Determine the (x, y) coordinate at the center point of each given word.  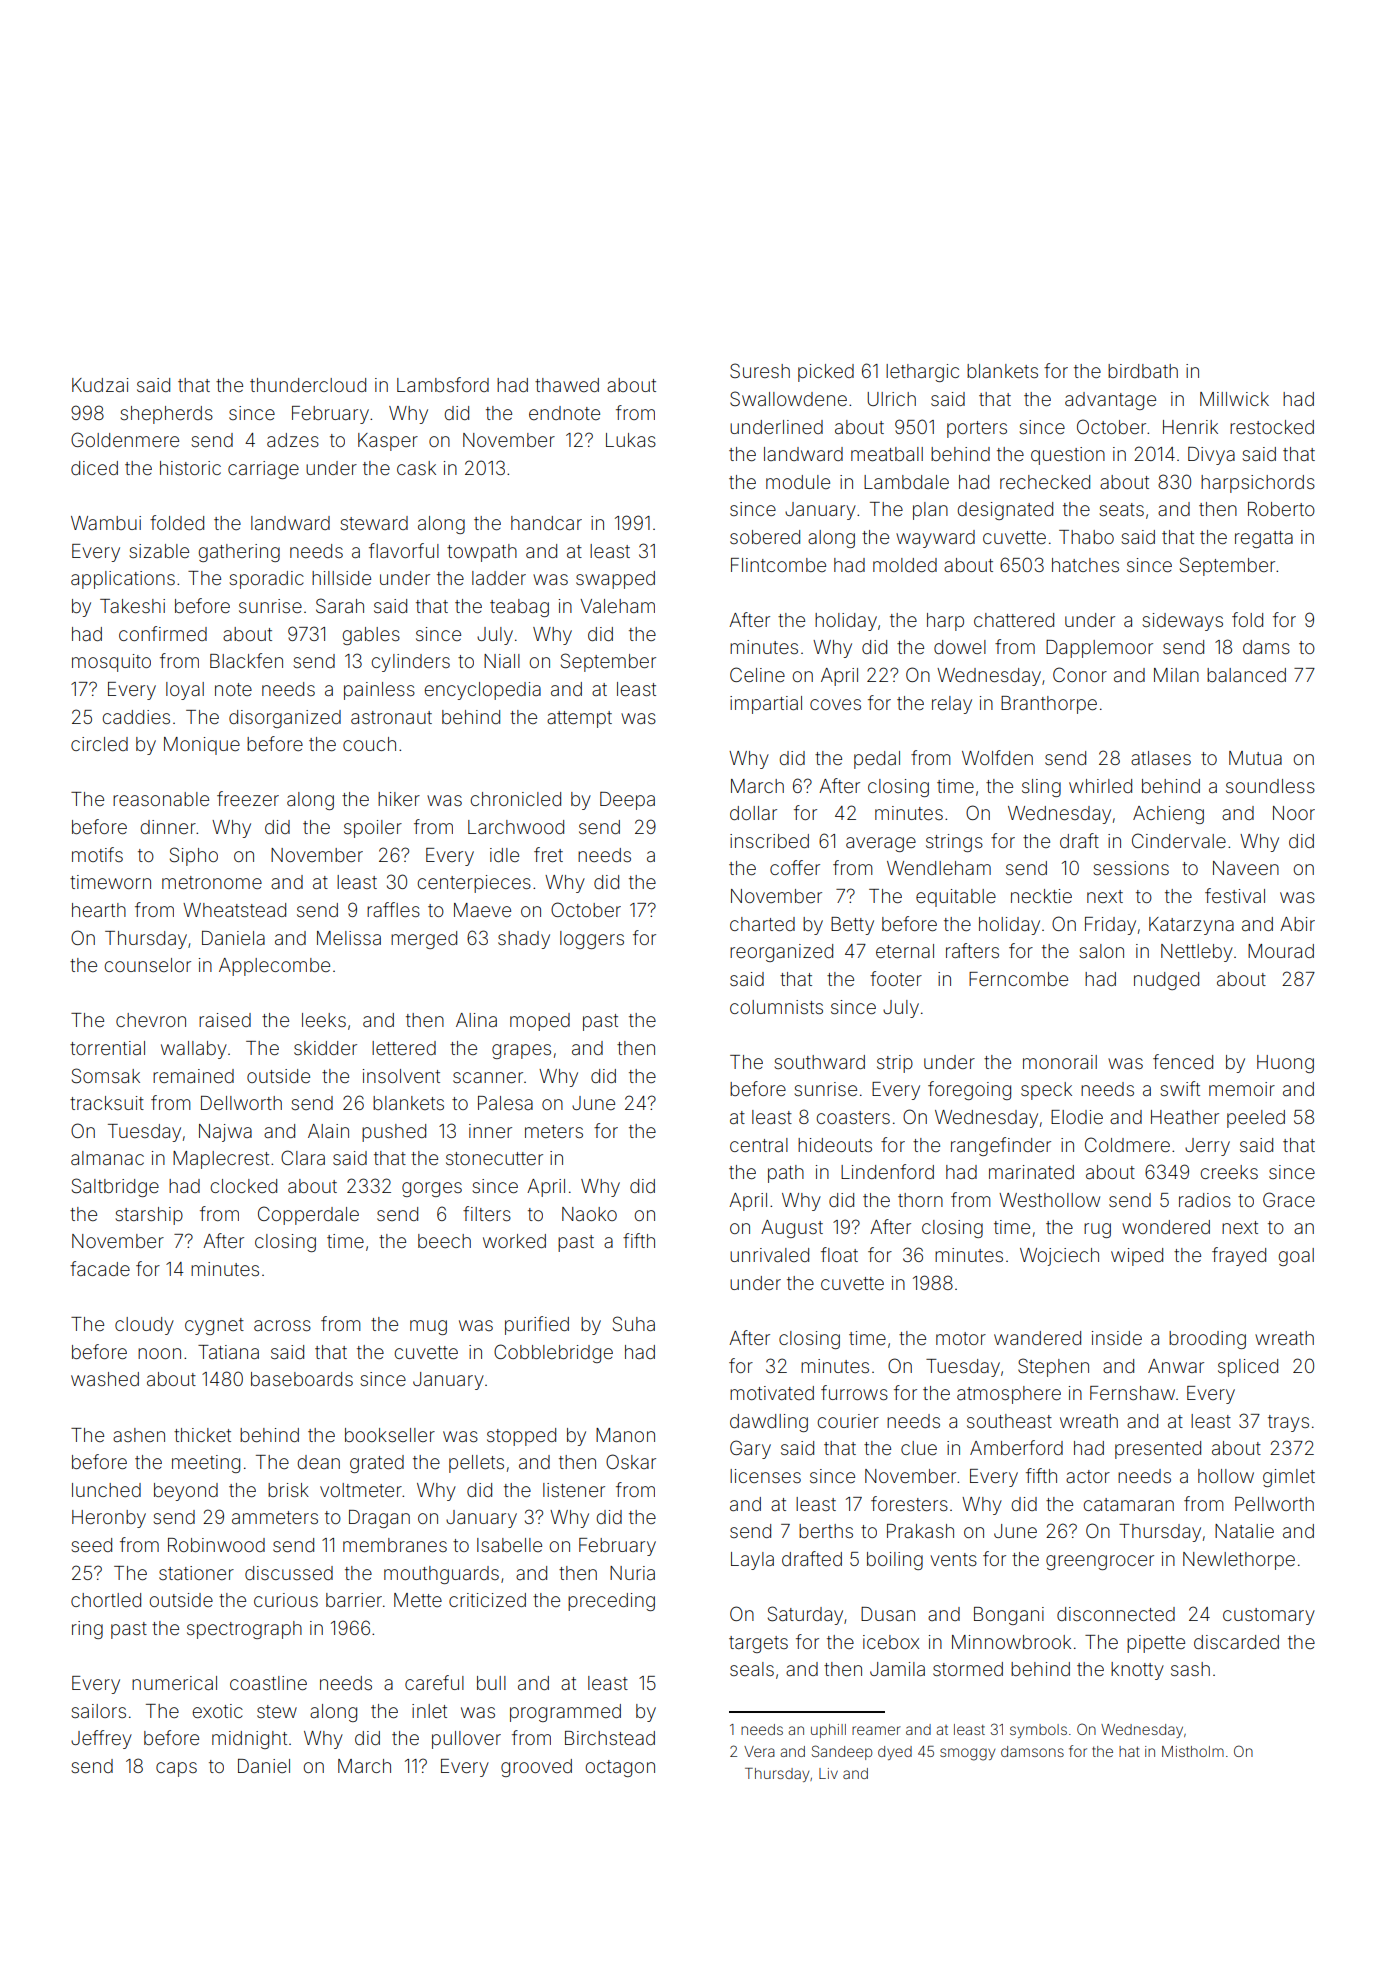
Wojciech (1059, 1257)
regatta (1264, 539)
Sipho (194, 856)
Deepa (627, 801)
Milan (1176, 675)
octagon (620, 1768)
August (792, 1229)
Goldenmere (125, 439)
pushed (394, 1133)
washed (105, 1379)
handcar (546, 523)
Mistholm (1193, 1751)
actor (1088, 1476)
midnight (249, 1740)
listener (574, 1490)
